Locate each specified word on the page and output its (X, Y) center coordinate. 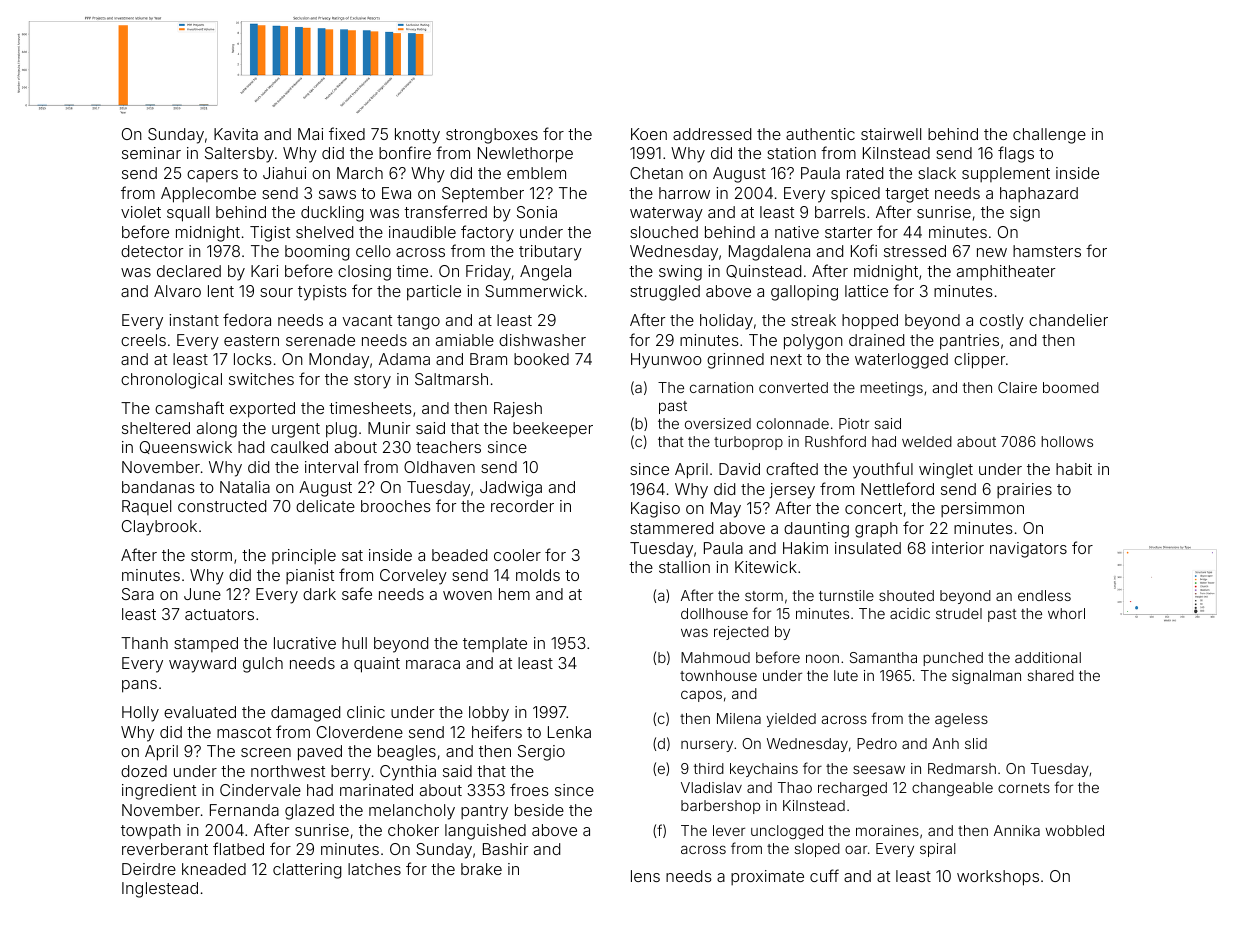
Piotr (854, 423)
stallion (684, 567)
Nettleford (897, 488)
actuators (219, 614)
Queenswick (186, 447)
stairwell (891, 134)
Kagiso (655, 510)
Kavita (236, 134)
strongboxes (492, 136)
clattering (307, 871)
